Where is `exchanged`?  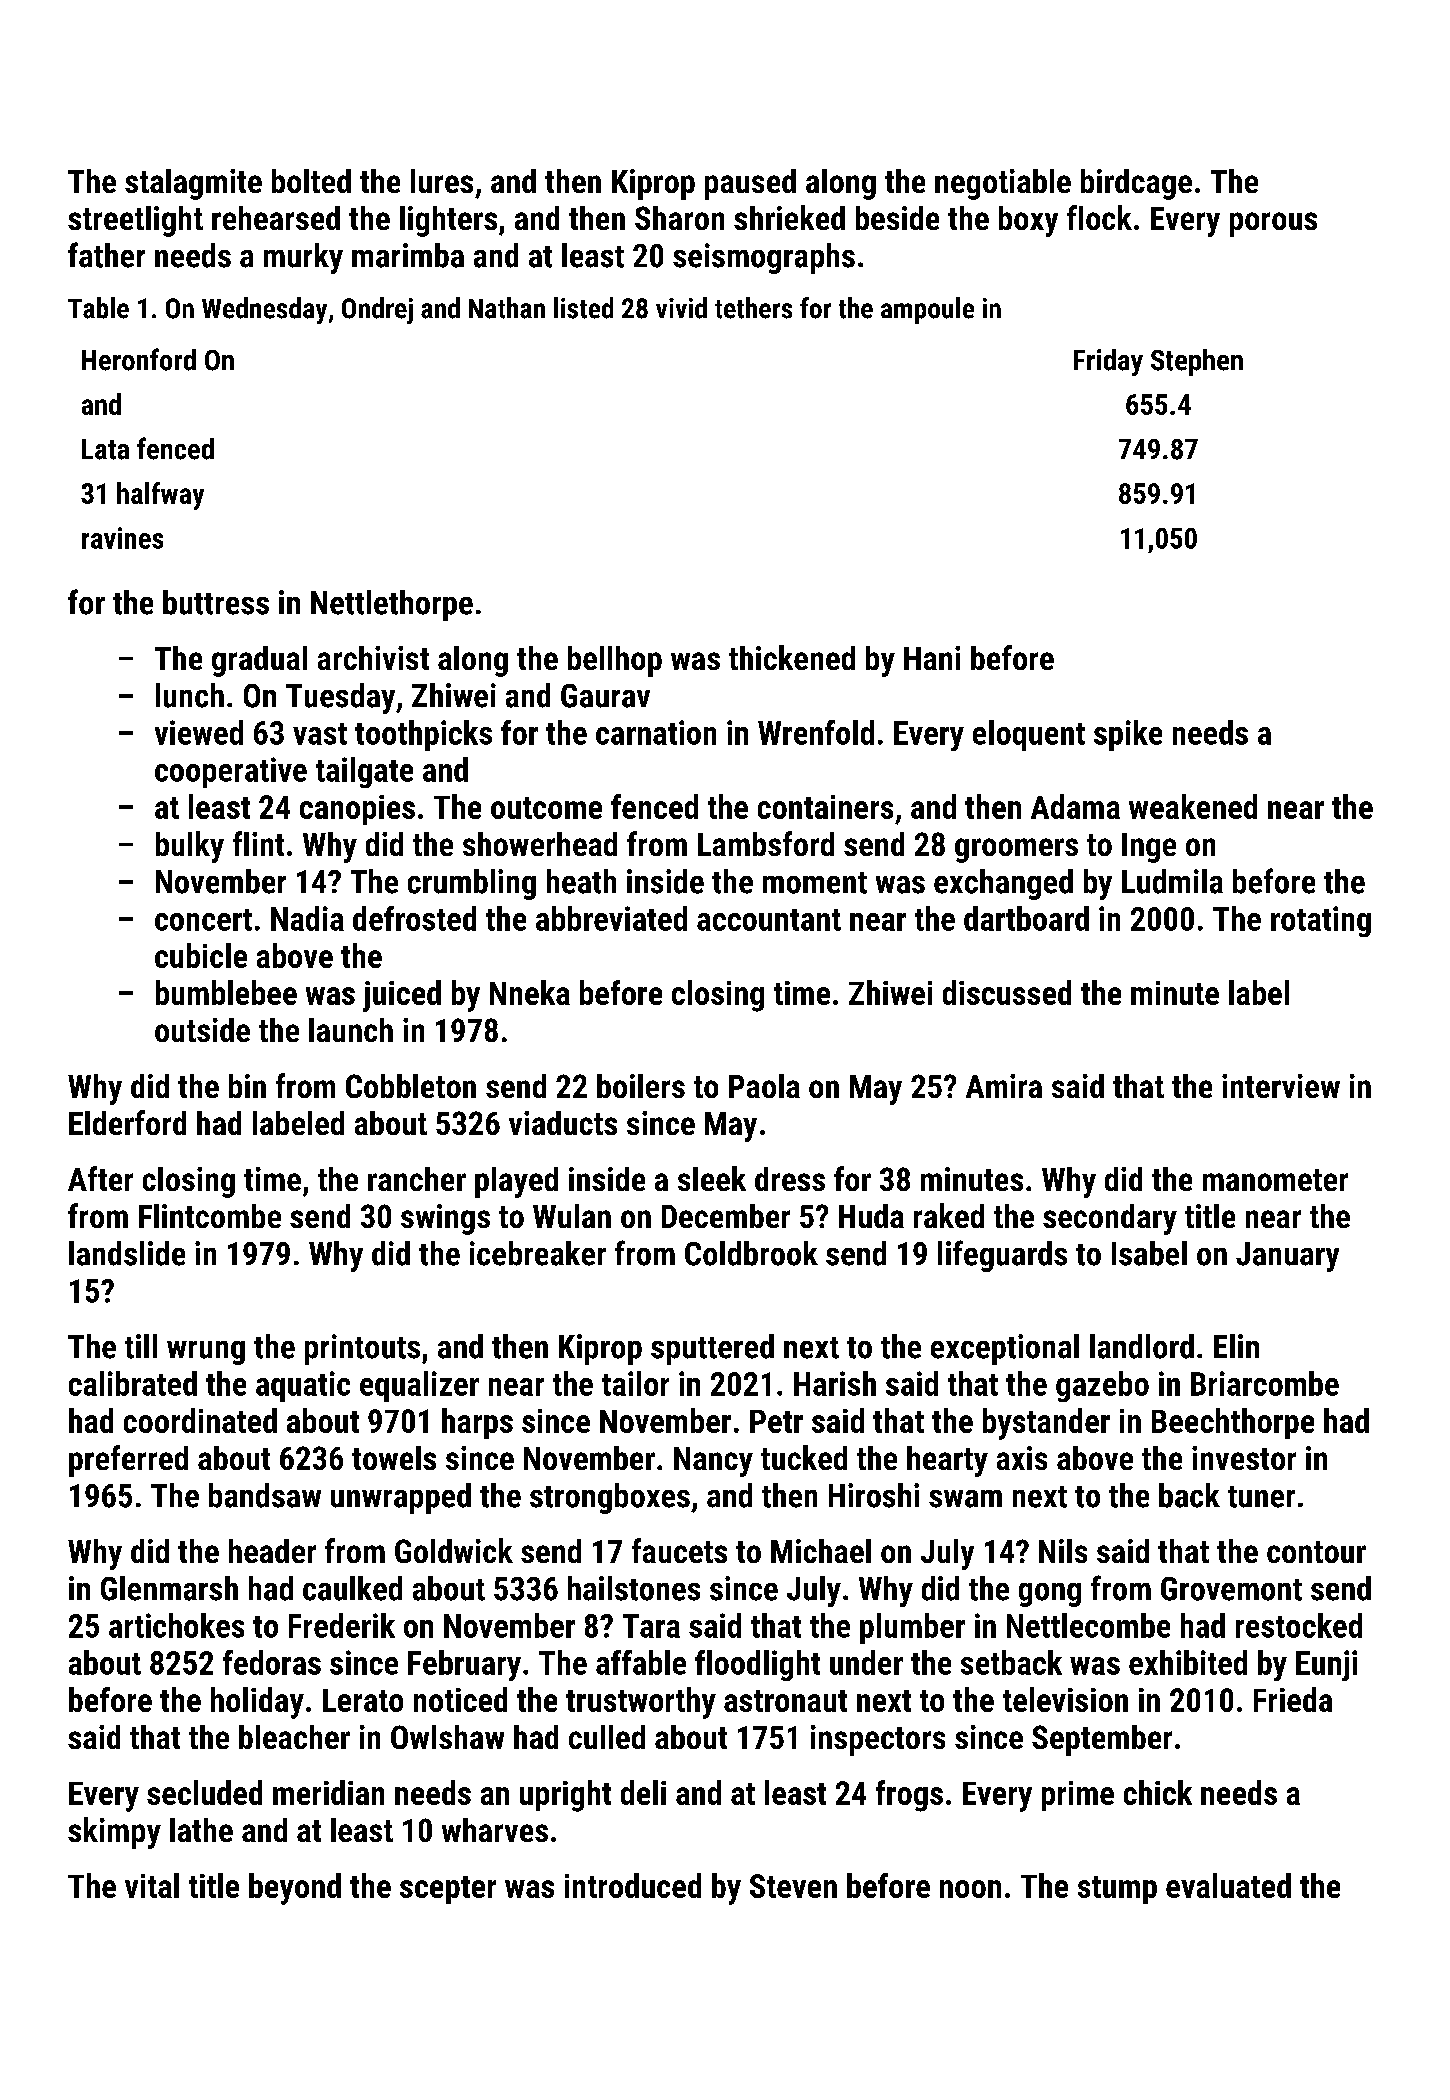
exchanged is located at coordinates (1003, 884).
